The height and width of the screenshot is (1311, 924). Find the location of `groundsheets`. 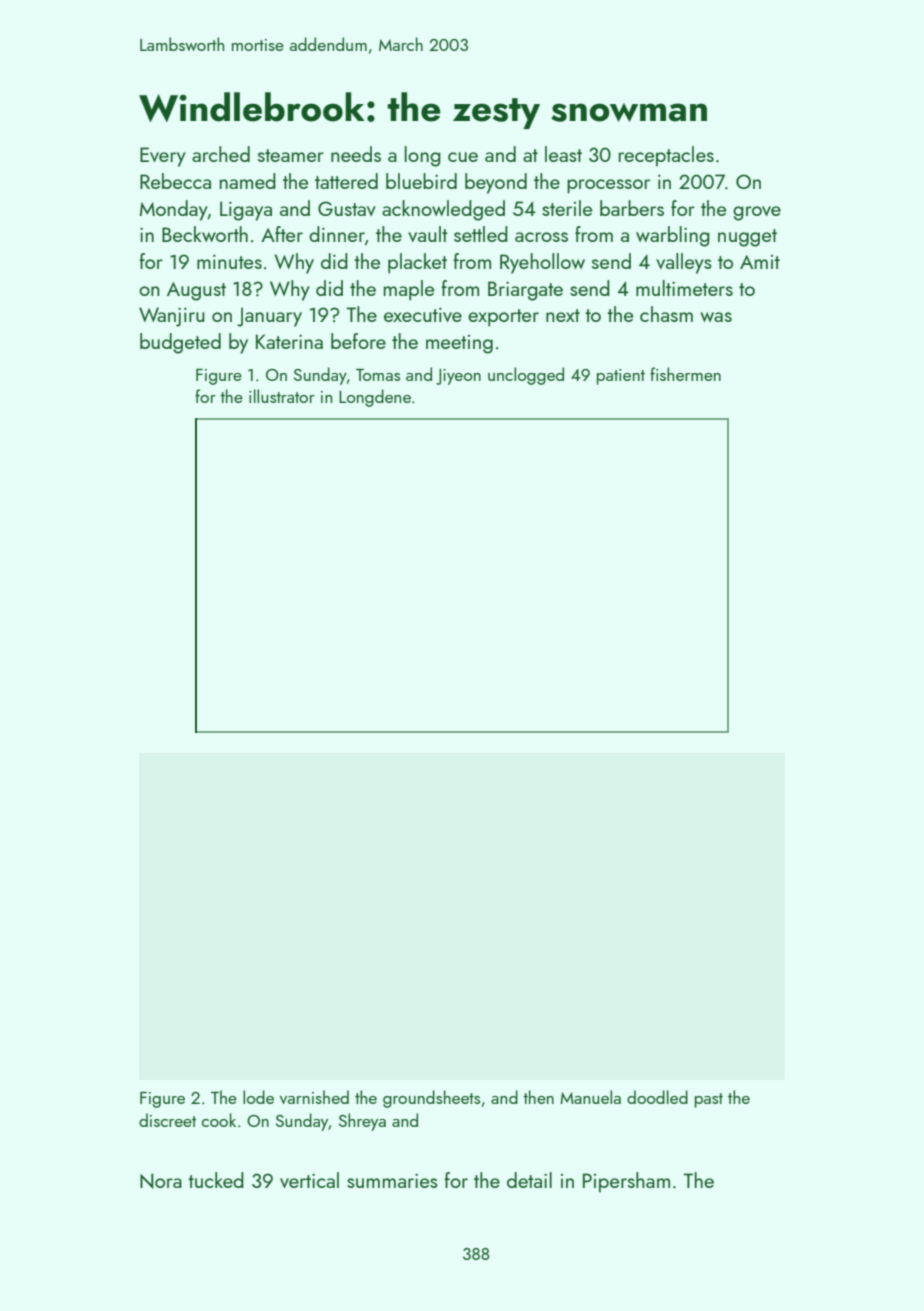

groundsheets is located at coordinates (431, 1099).
